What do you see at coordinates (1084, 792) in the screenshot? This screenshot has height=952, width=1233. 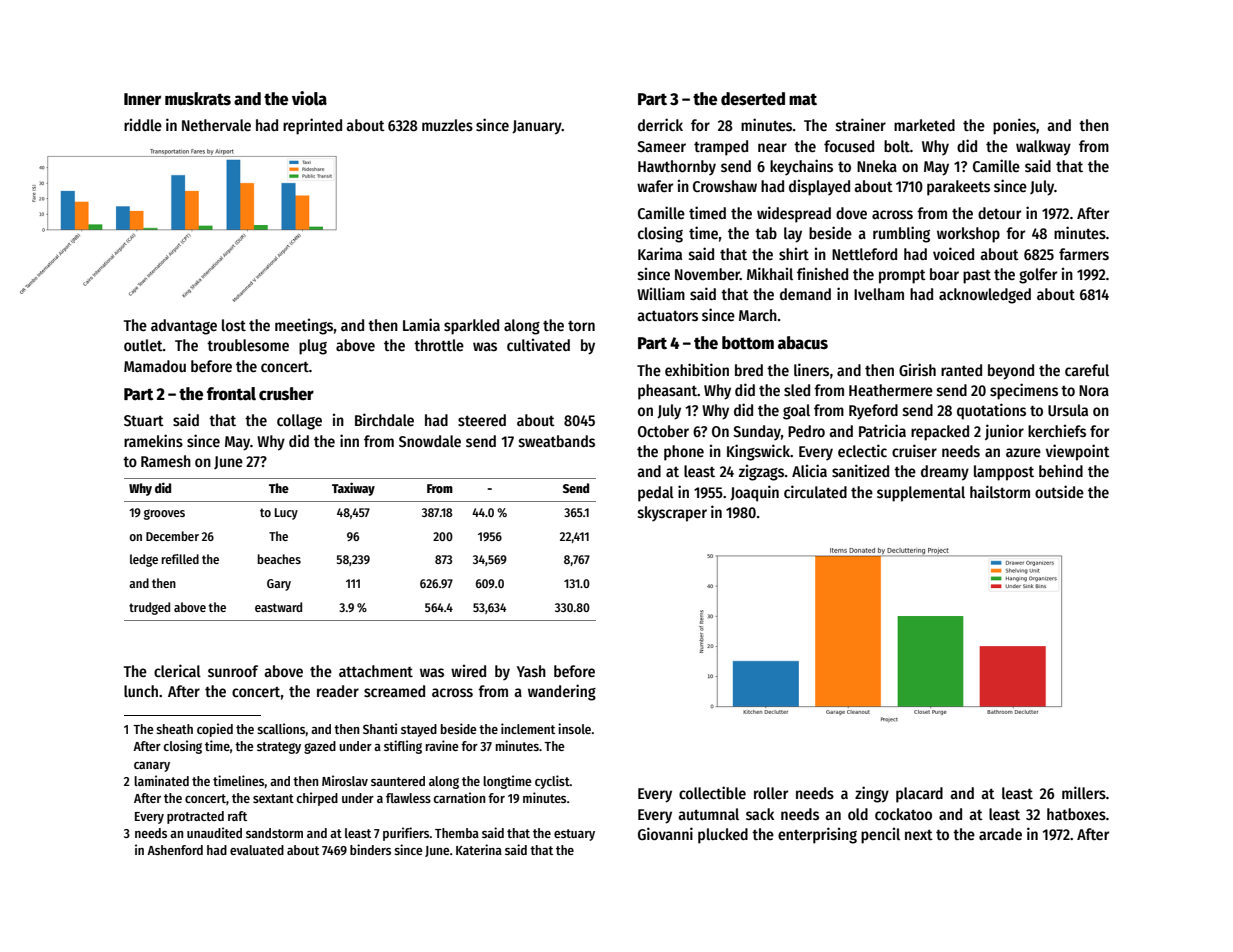 I see `millers` at bounding box center [1084, 792].
